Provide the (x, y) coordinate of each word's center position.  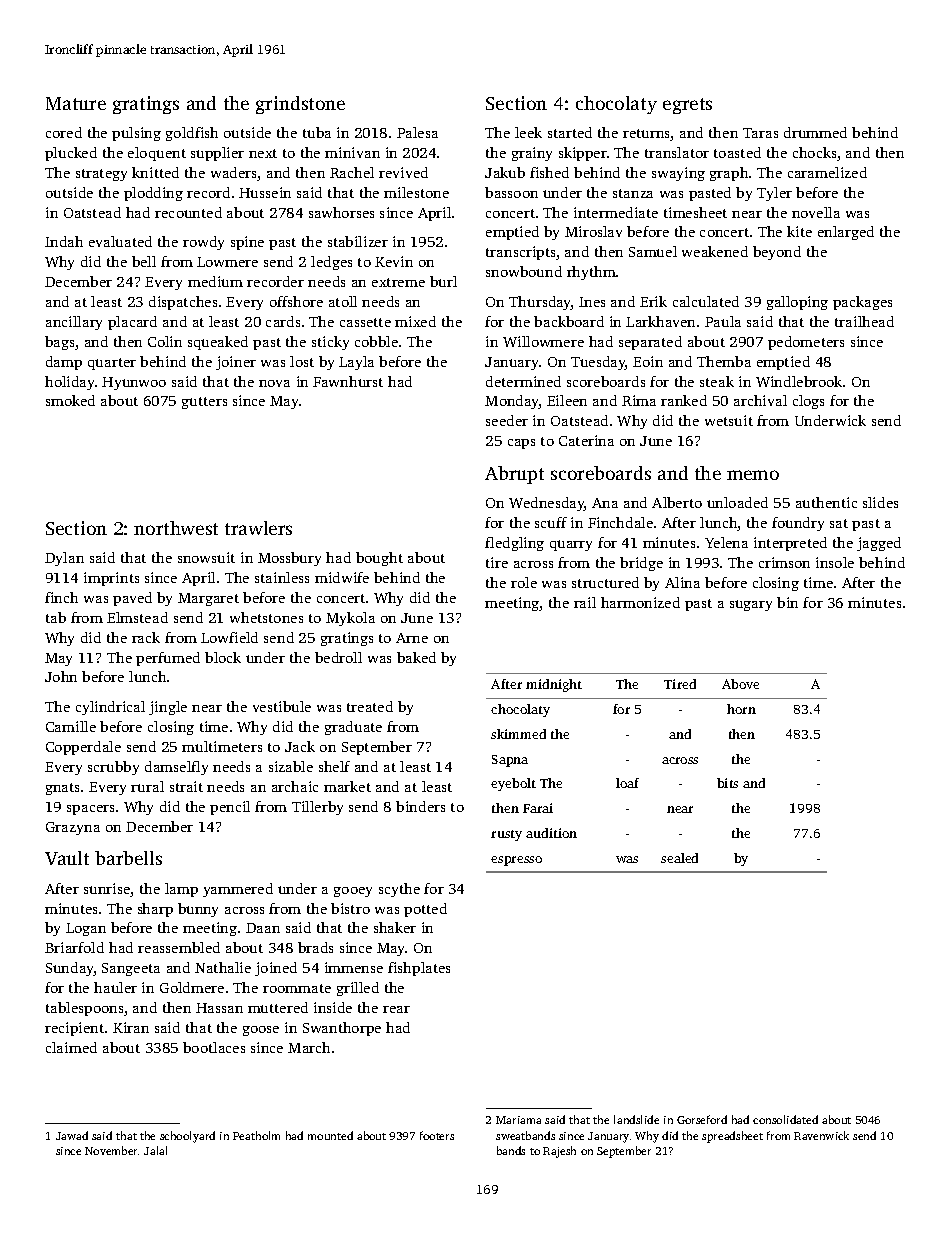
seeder (507, 420)
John (61, 676)
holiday (69, 383)
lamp (181, 890)
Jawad (72, 1135)
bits (727, 783)
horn (741, 709)
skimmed (518, 734)
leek (528, 132)
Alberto (677, 502)
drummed (815, 132)
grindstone (300, 105)
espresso (516, 861)
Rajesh (559, 1152)
